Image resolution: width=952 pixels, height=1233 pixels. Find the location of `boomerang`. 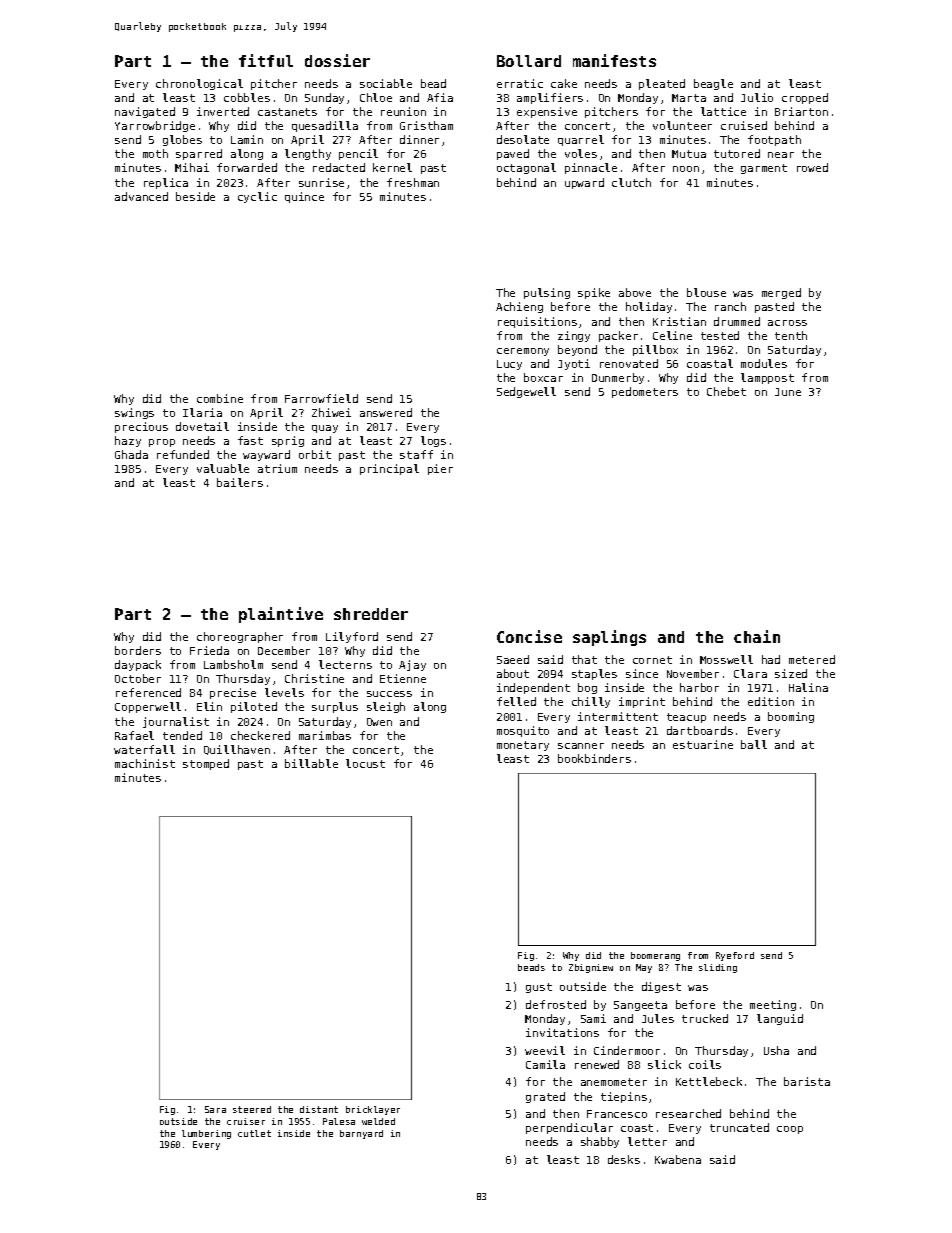

boomerang is located at coordinates (655, 956).
